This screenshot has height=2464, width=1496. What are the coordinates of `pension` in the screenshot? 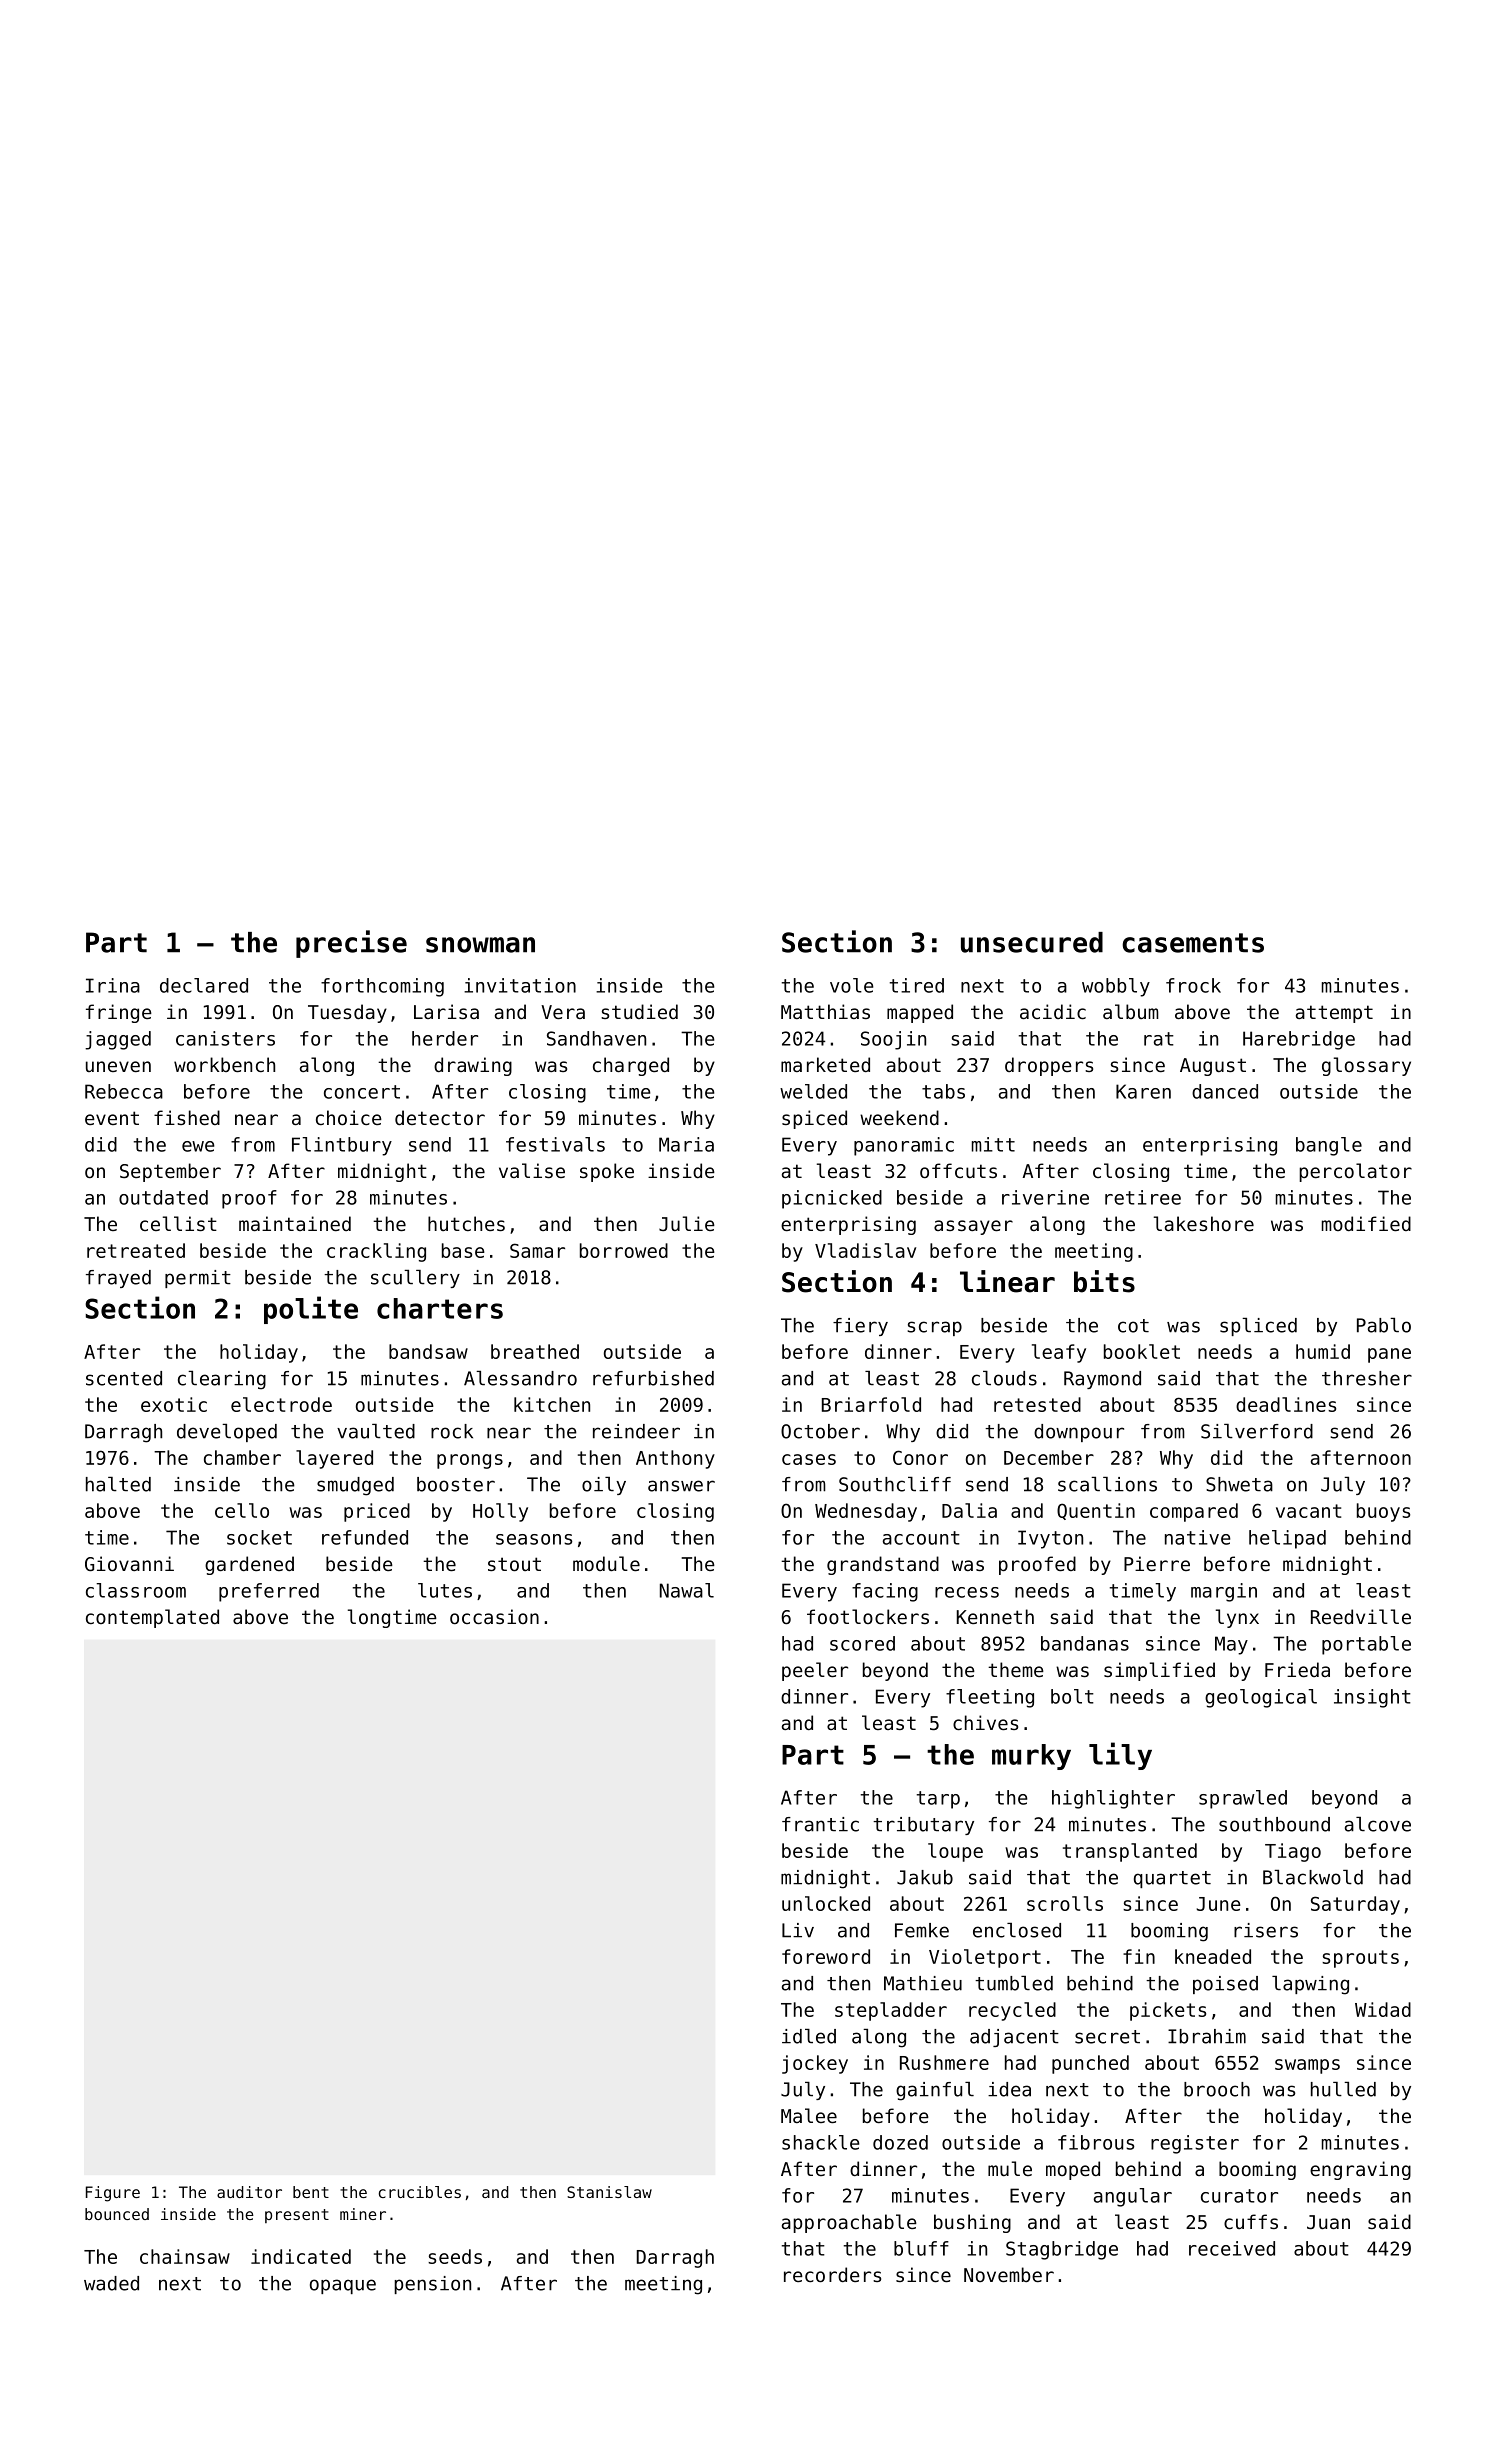 It's located at (432, 2285).
